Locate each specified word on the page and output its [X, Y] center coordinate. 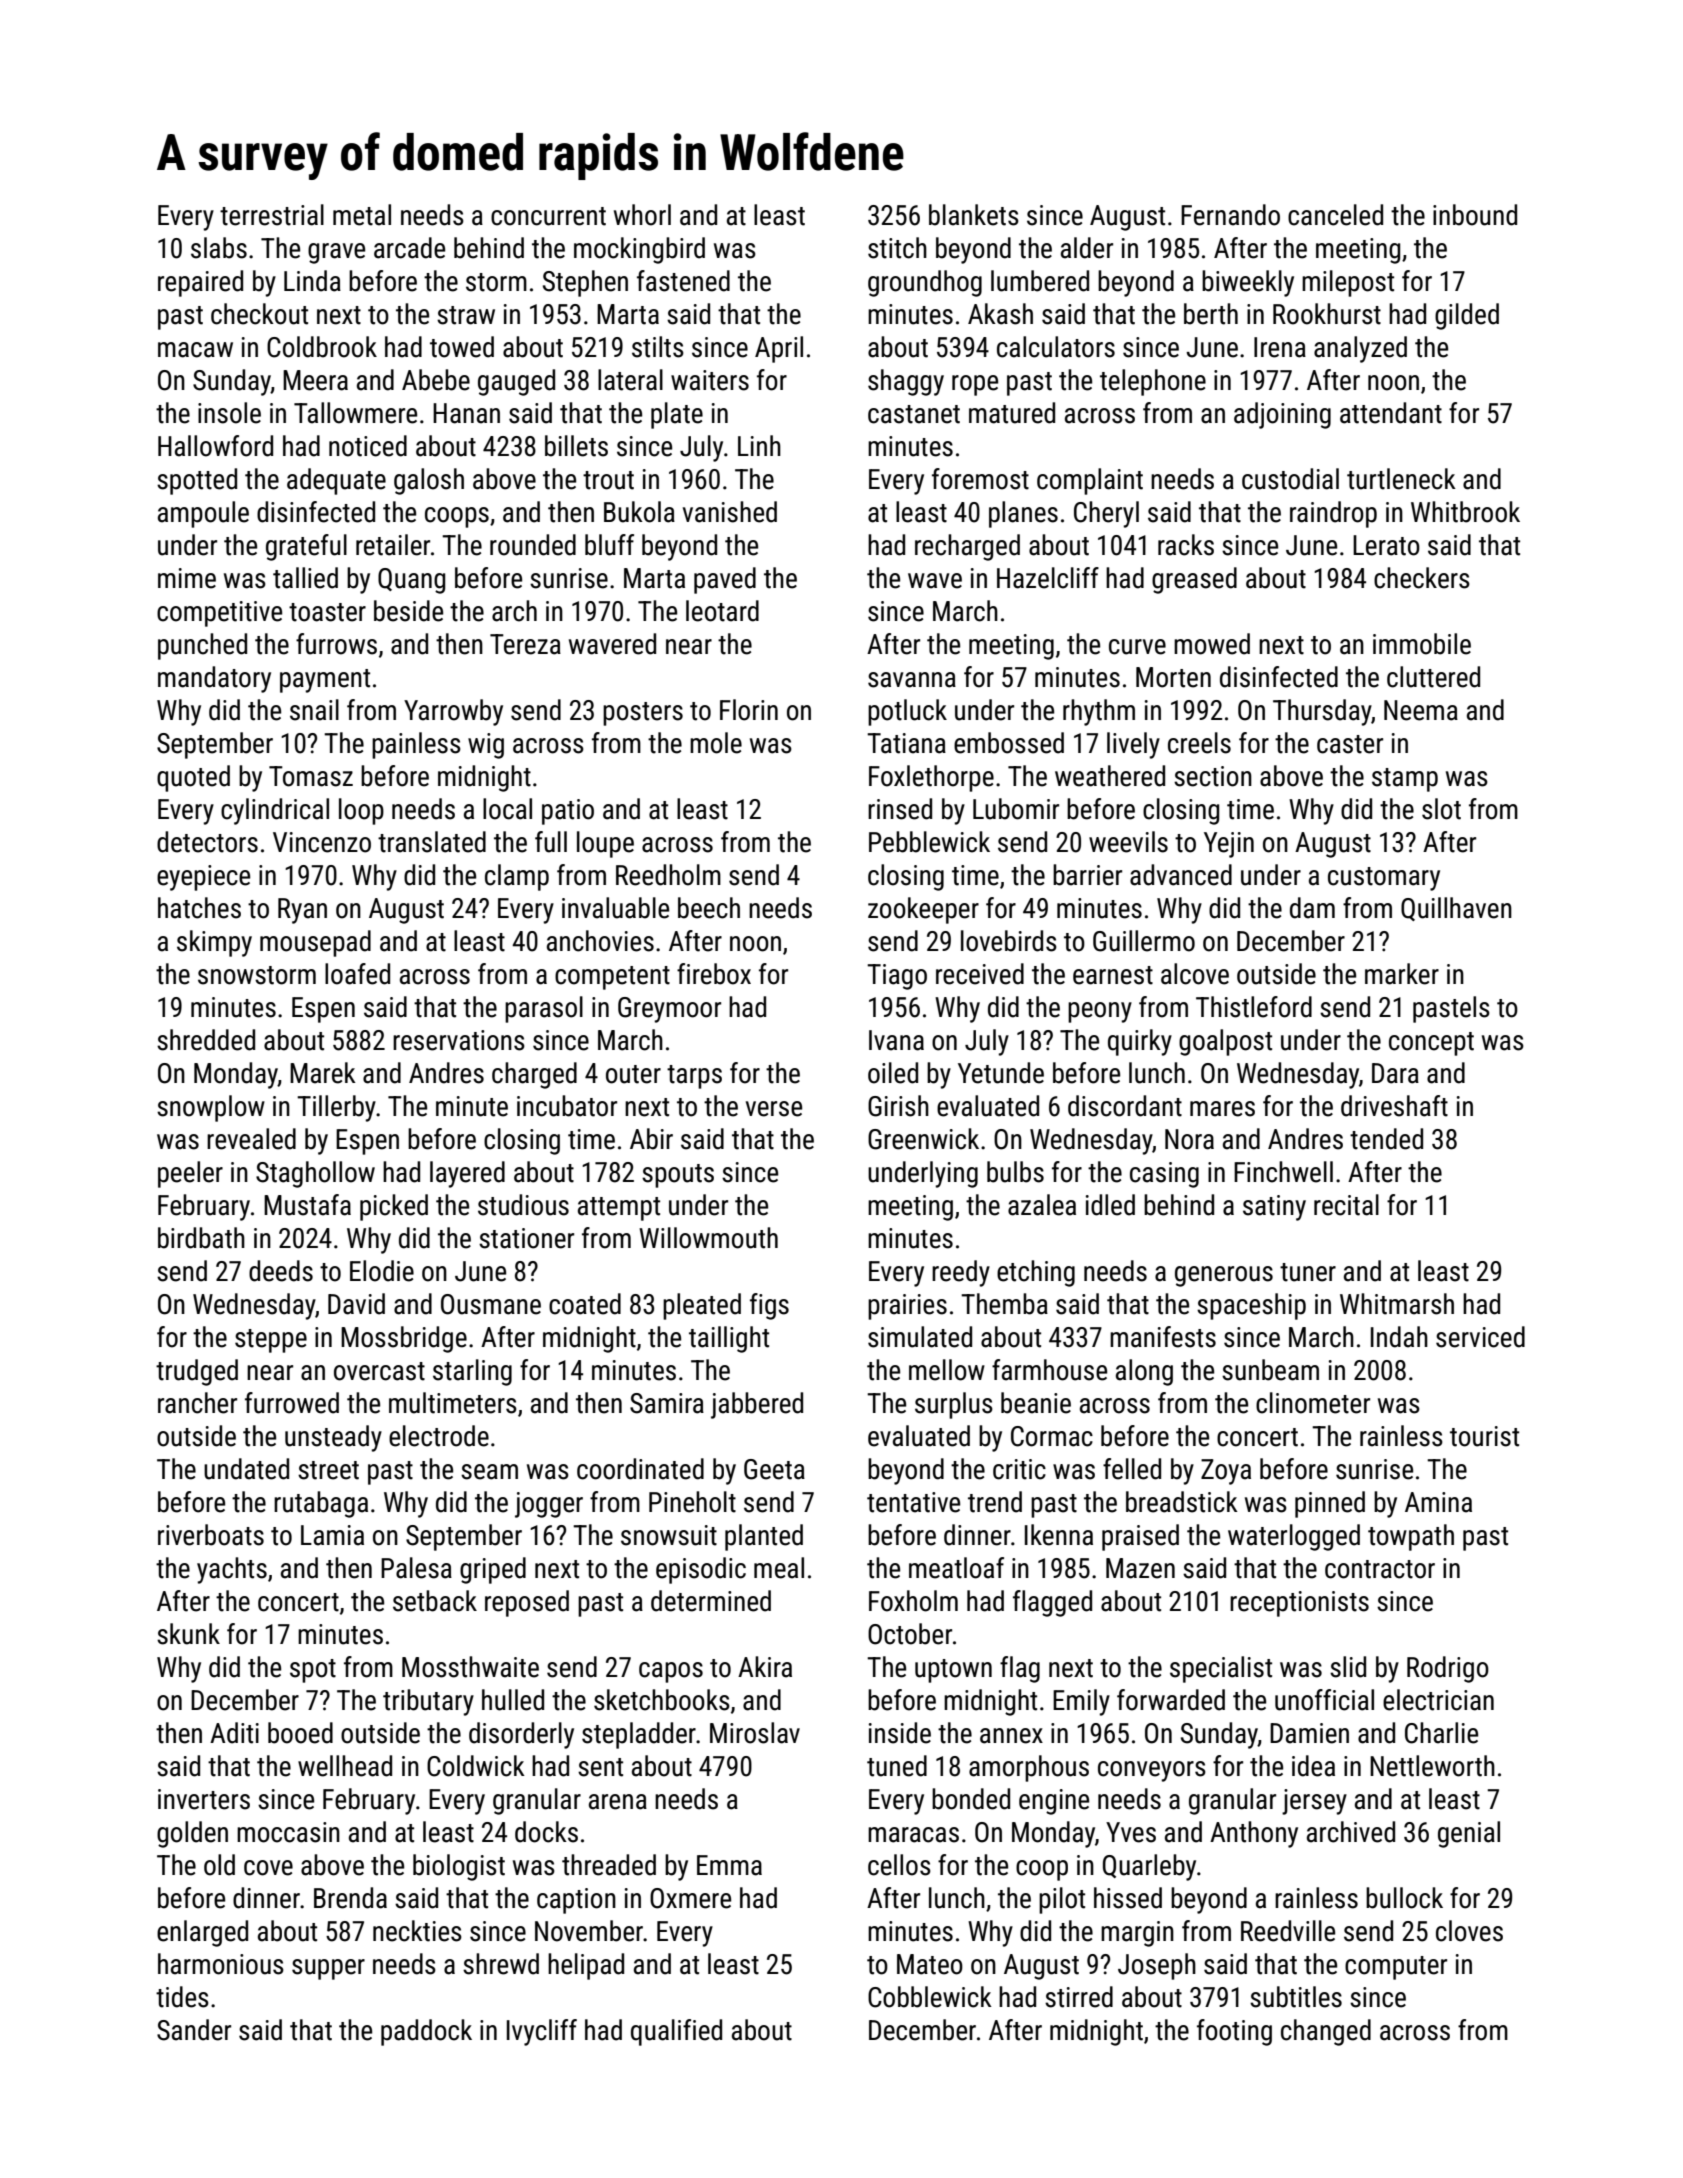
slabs [219, 248]
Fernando [1230, 215]
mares [1222, 1109]
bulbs [1015, 1172]
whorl [642, 215]
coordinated [640, 1469]
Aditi [234, 1733]
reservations [459, 1040]
